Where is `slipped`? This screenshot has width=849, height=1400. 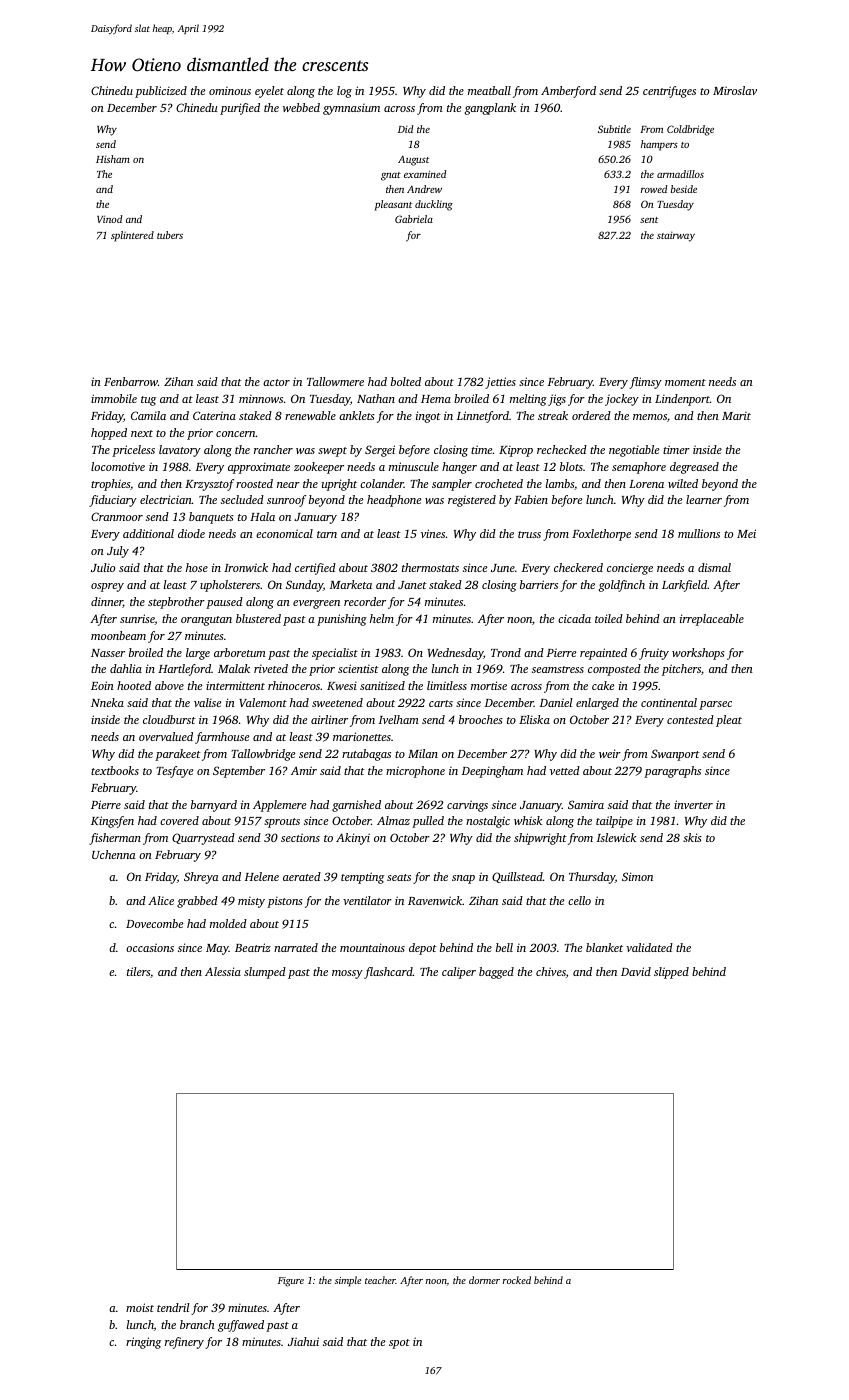 slipped is located at coordinates (671, 973).
